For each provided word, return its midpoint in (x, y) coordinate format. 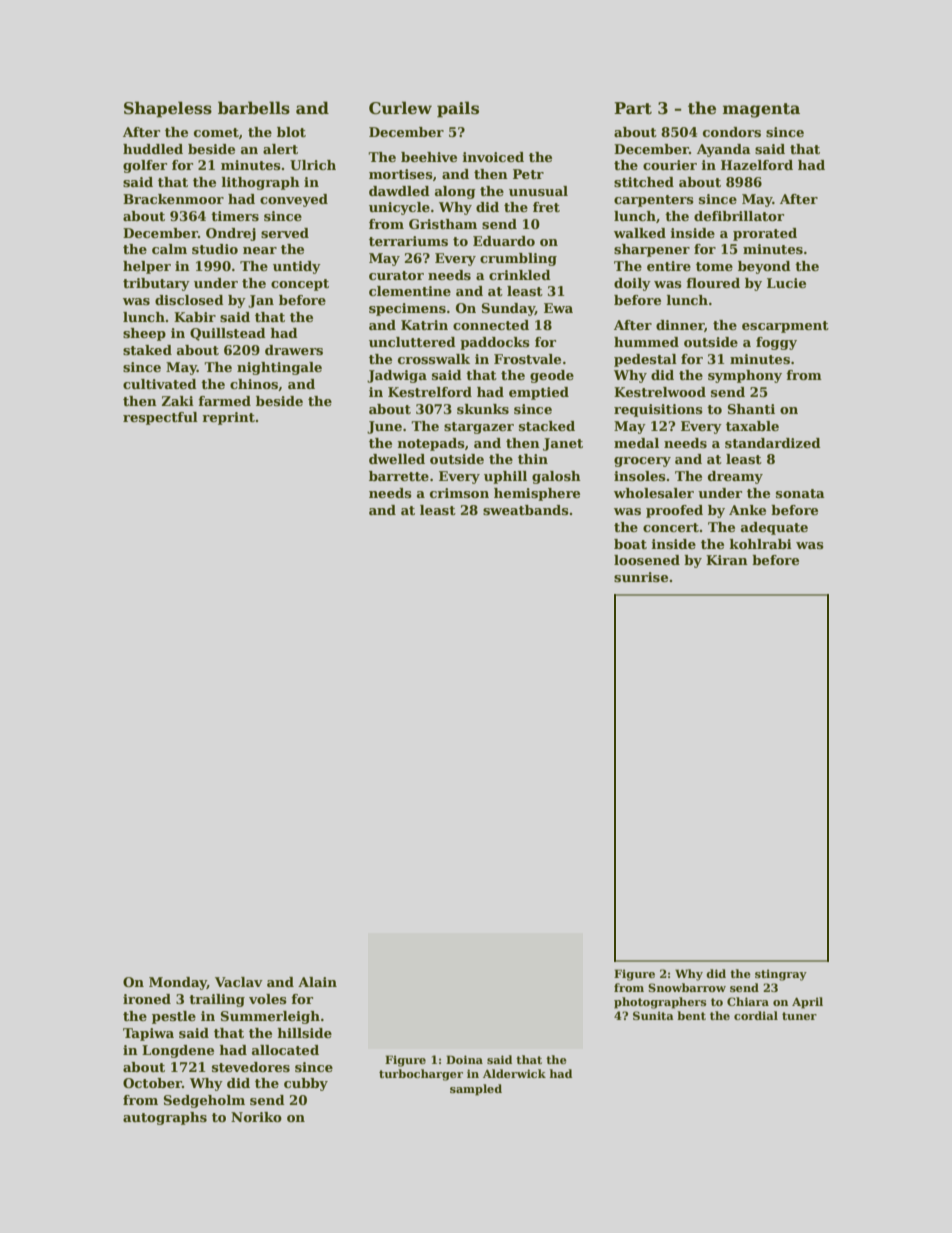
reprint (228, 418)
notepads (431, 444)
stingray (781, 975)
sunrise (641, 577)
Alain (317, 982)
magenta (761, 110)
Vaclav (239, 982)
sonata (800, 493)
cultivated (160, 384)
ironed (147, 999)
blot (291, 132)
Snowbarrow (687, 987)
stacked (547, 426)
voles (268, 999)
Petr (528, 174)
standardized (773, 443)
